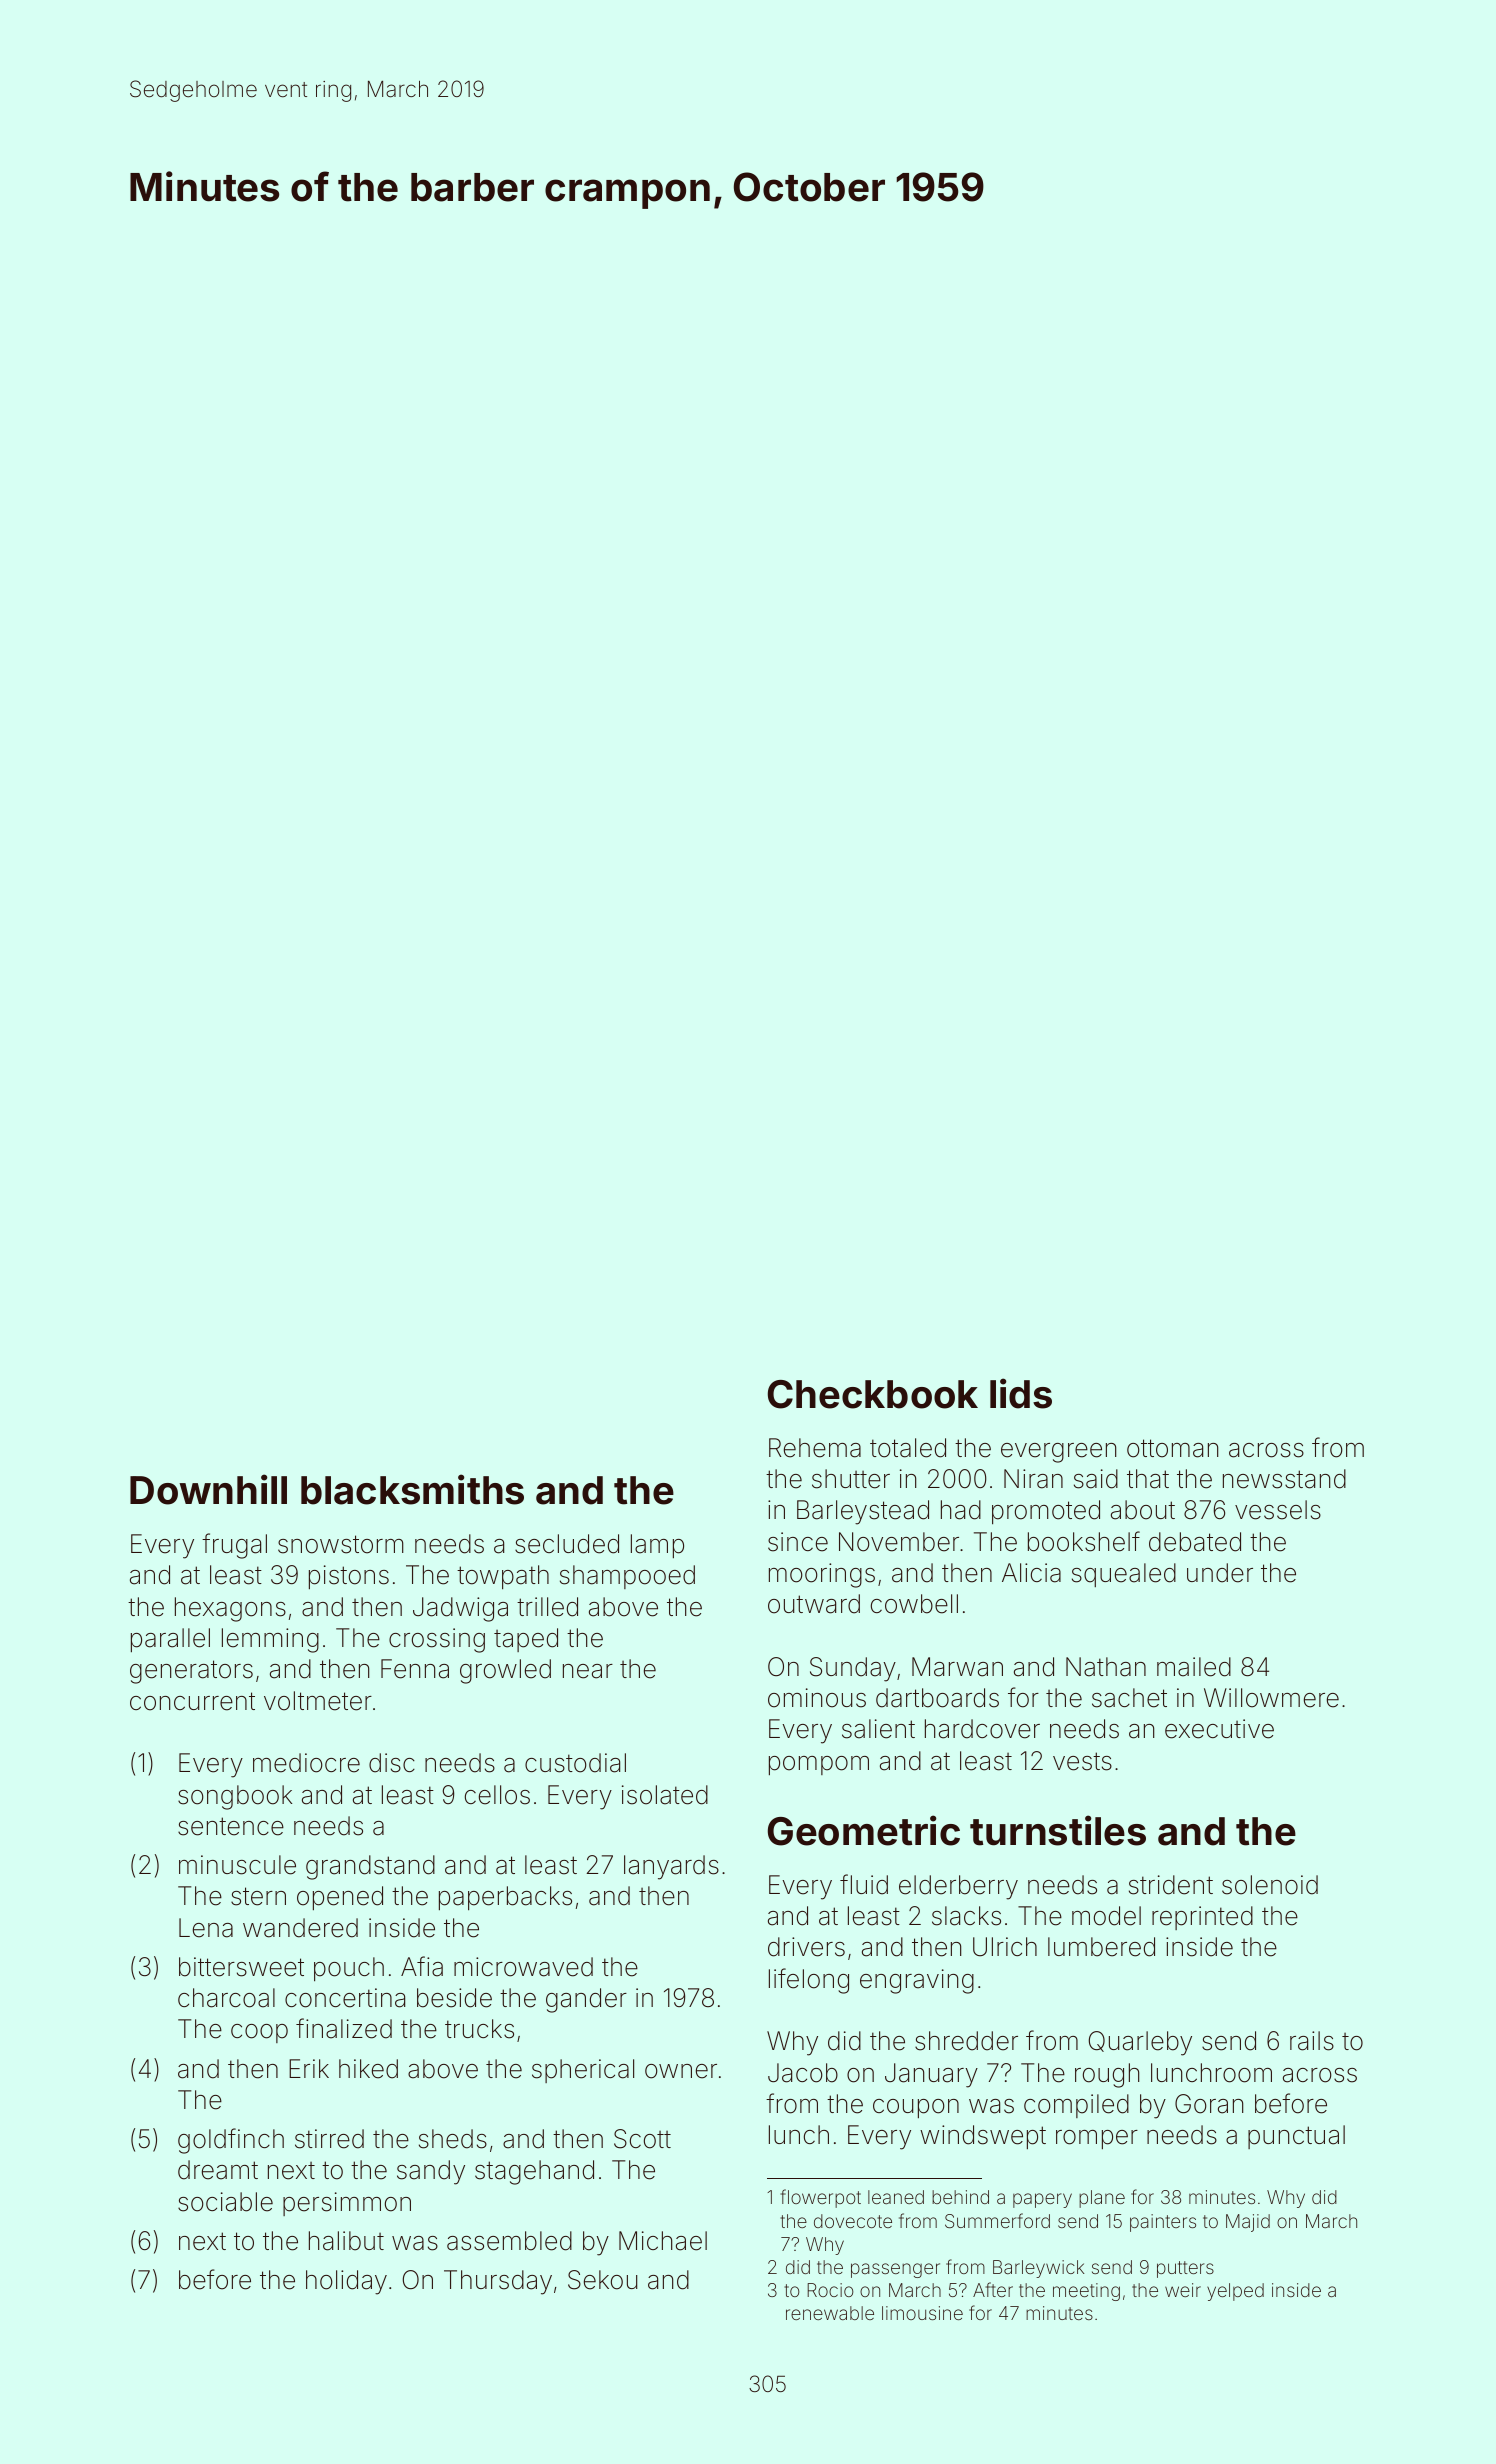 Image resolution: width=1496 pixels, height=2464 pixels. I want to click on limousine, so click(922, 2313).
